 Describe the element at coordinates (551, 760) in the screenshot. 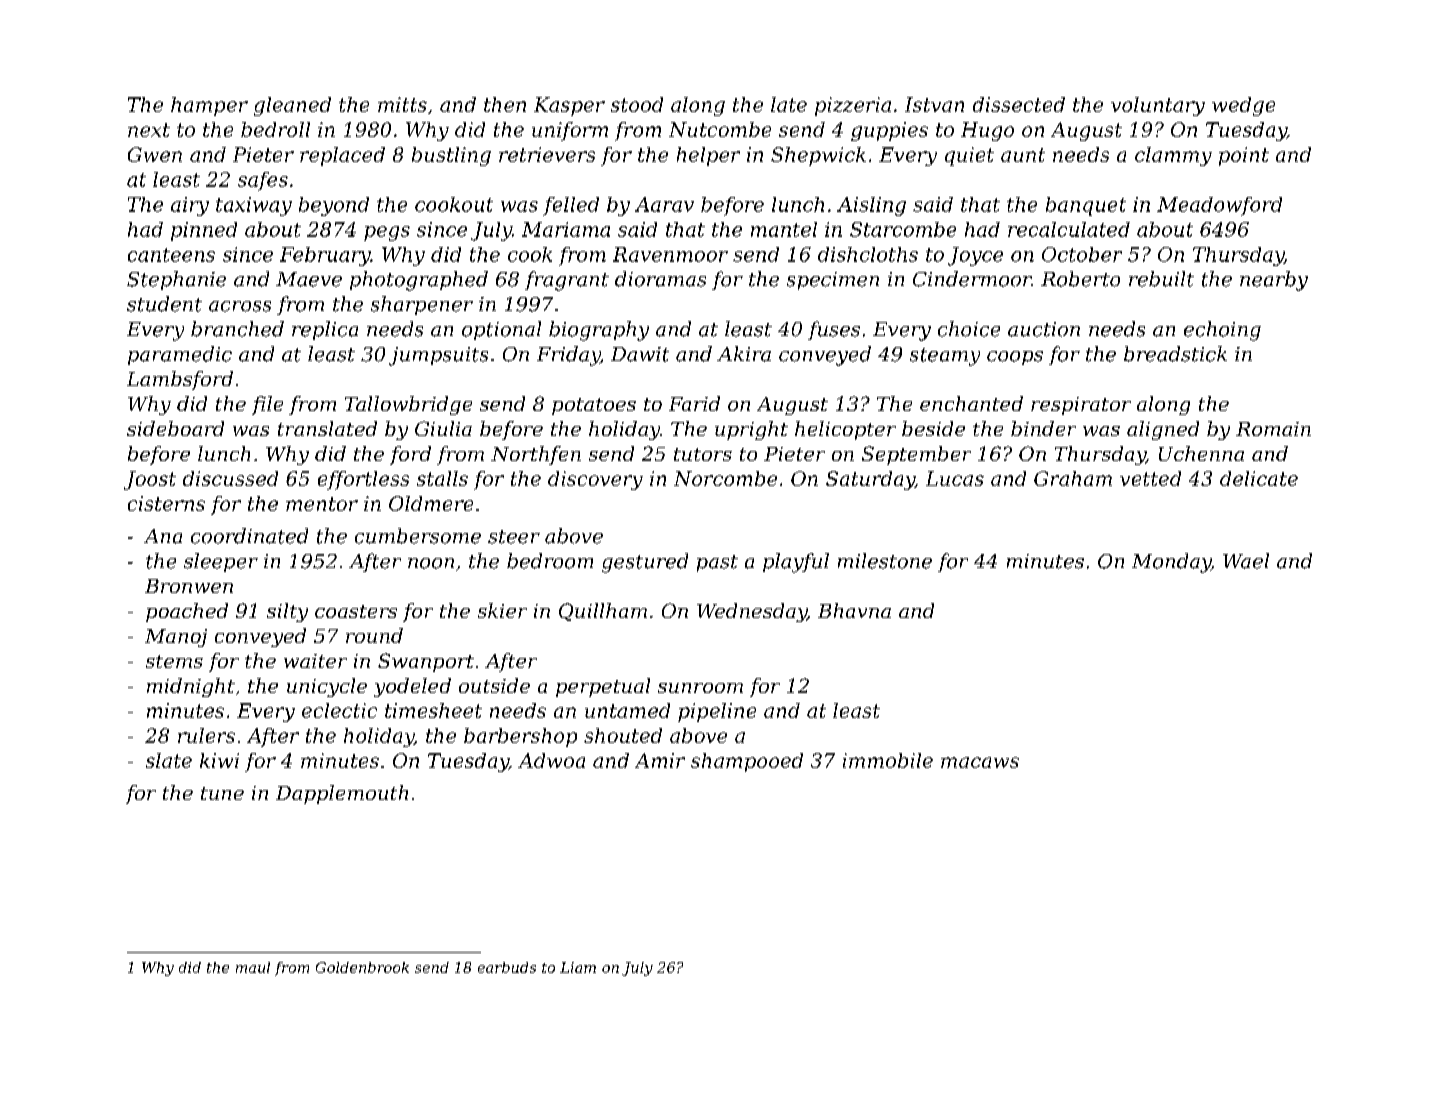

I see `Adwoa` at that location.
